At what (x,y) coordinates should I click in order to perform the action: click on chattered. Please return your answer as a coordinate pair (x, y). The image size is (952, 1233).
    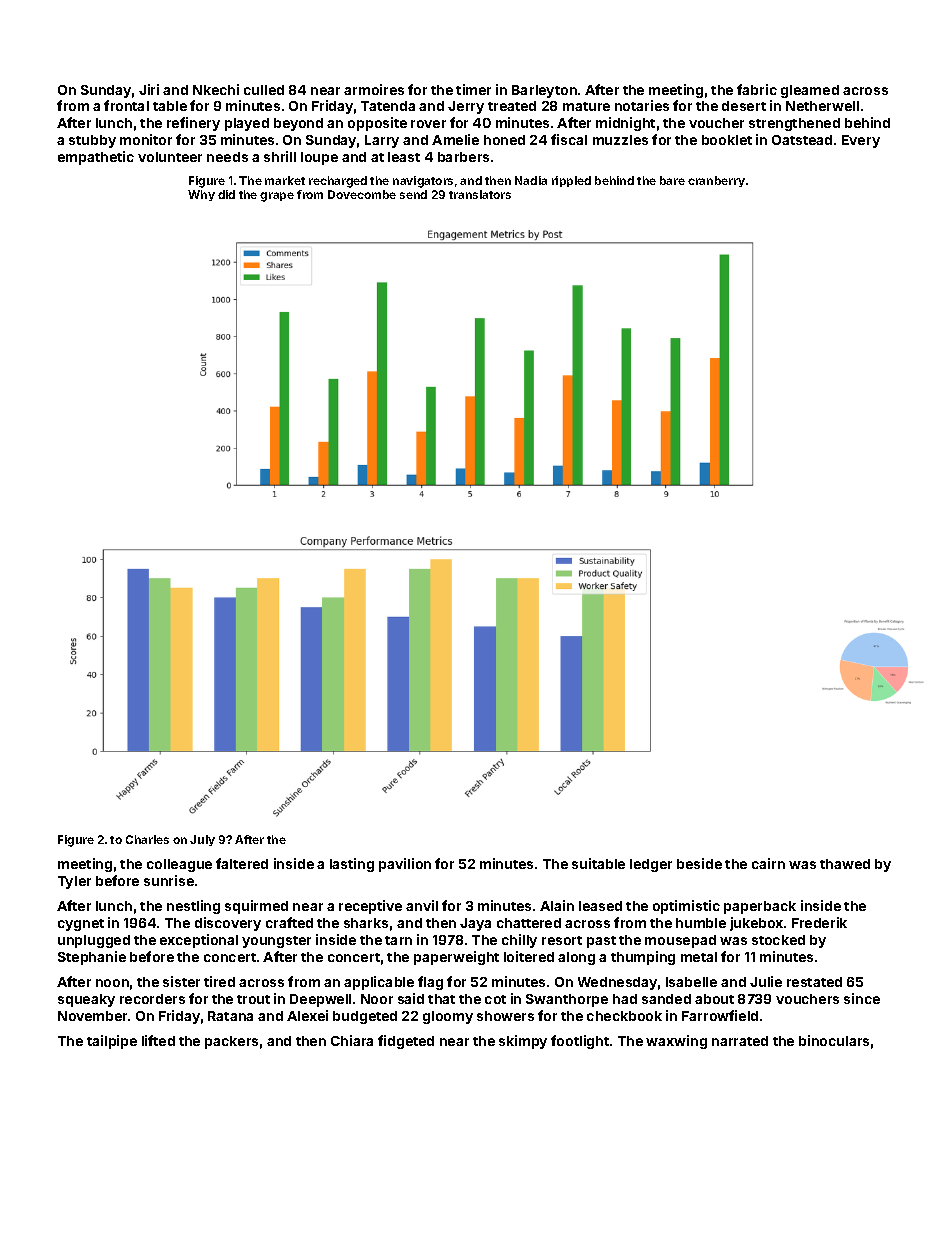
    Looking at the image, I should click on (529, 923).
